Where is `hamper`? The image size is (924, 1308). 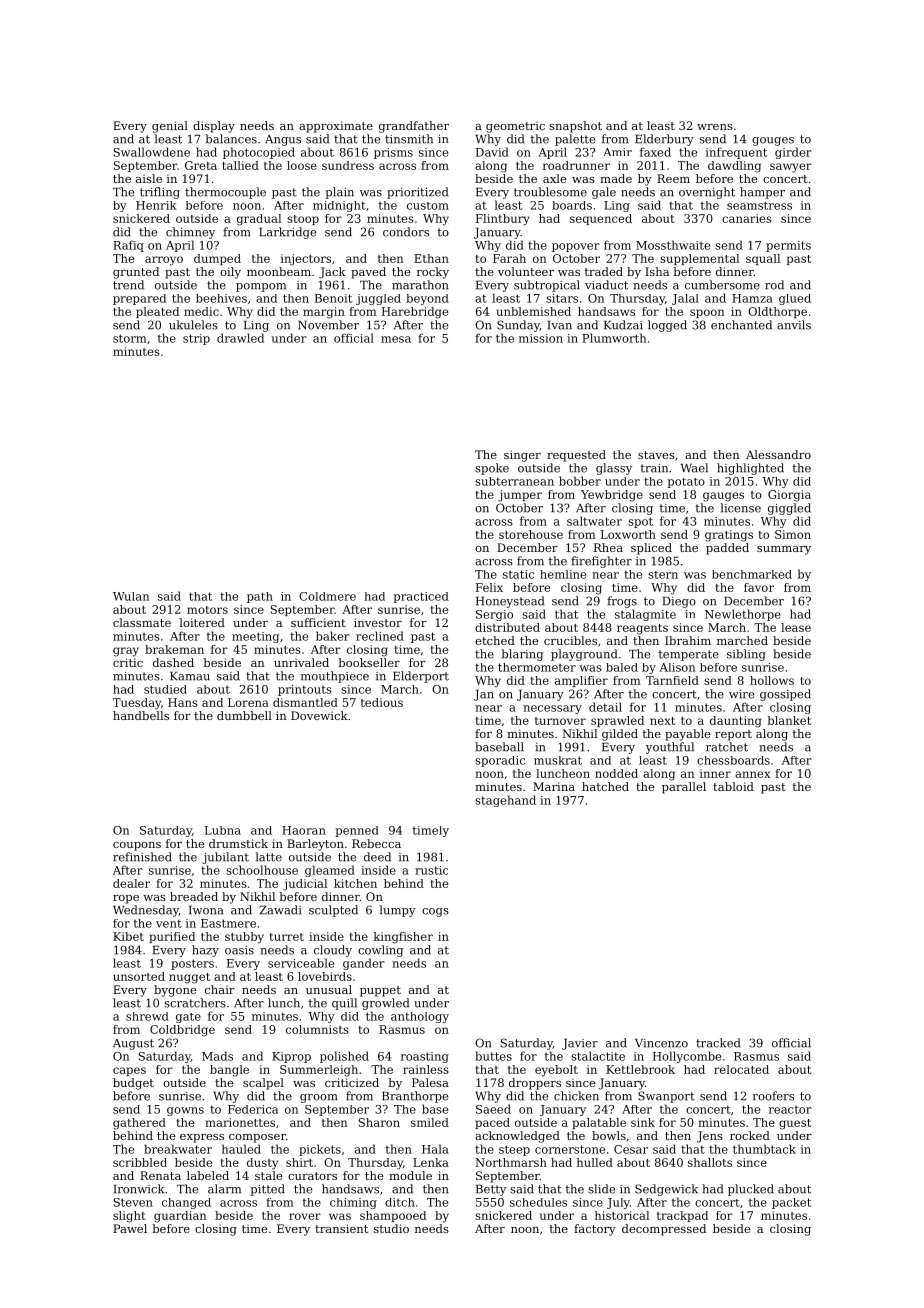 hamper is located at coordinates (762, 193).
